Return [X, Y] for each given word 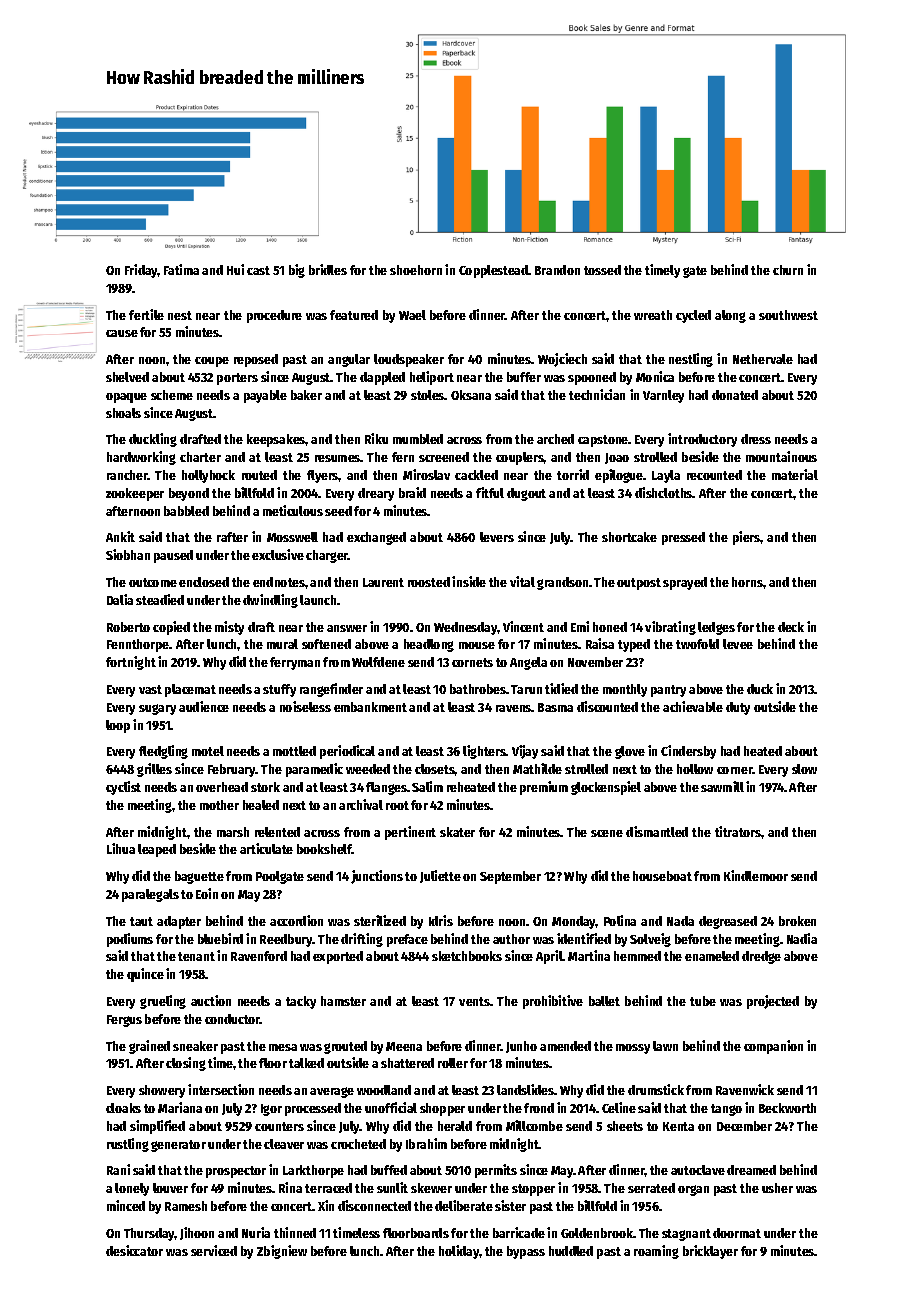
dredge [761, 957]
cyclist [123, 788]
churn [788, 270]
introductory [702, 440]
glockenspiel [606, 788]
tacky [301, 1002]
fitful [490, 492]
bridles [328, 269]
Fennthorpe [138, 645]
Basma [555, 707]
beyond [189, 494]
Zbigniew [282, 1252]
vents [474, 1001]
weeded [368, 769]
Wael [412, 315]
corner [735, 770]
